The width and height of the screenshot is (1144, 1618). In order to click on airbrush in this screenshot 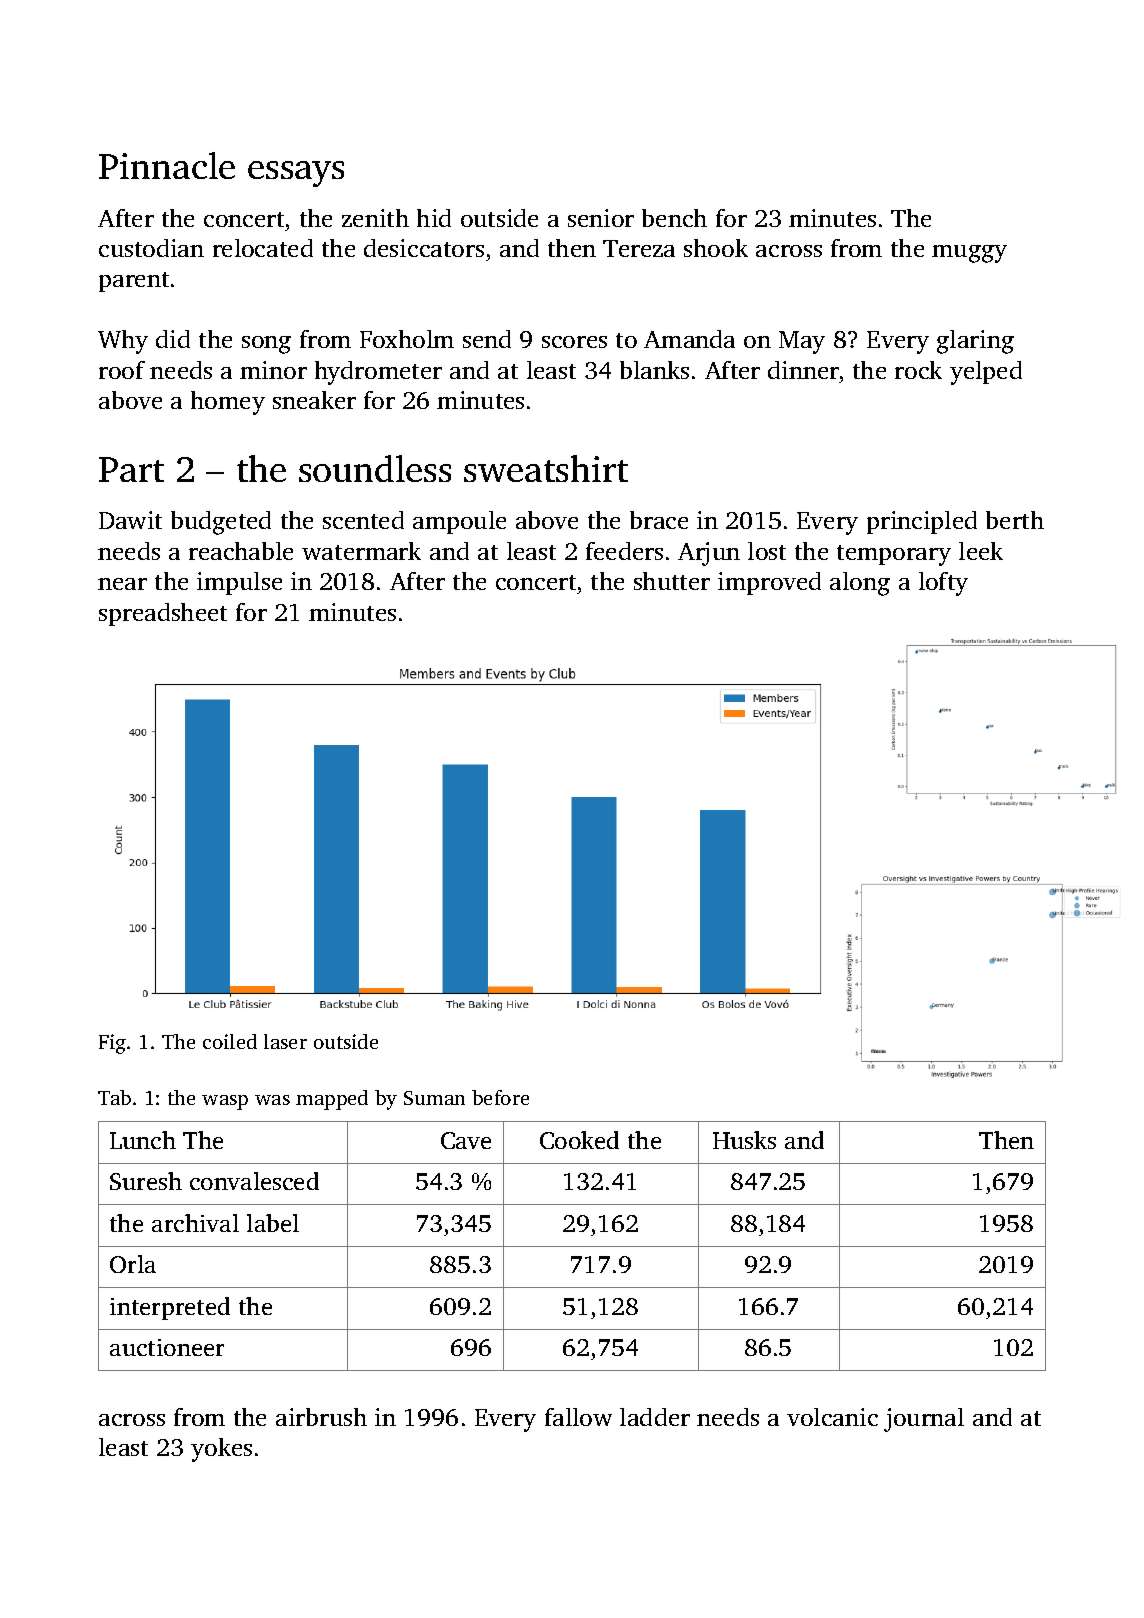, I will do `click(321, 1417)`.
